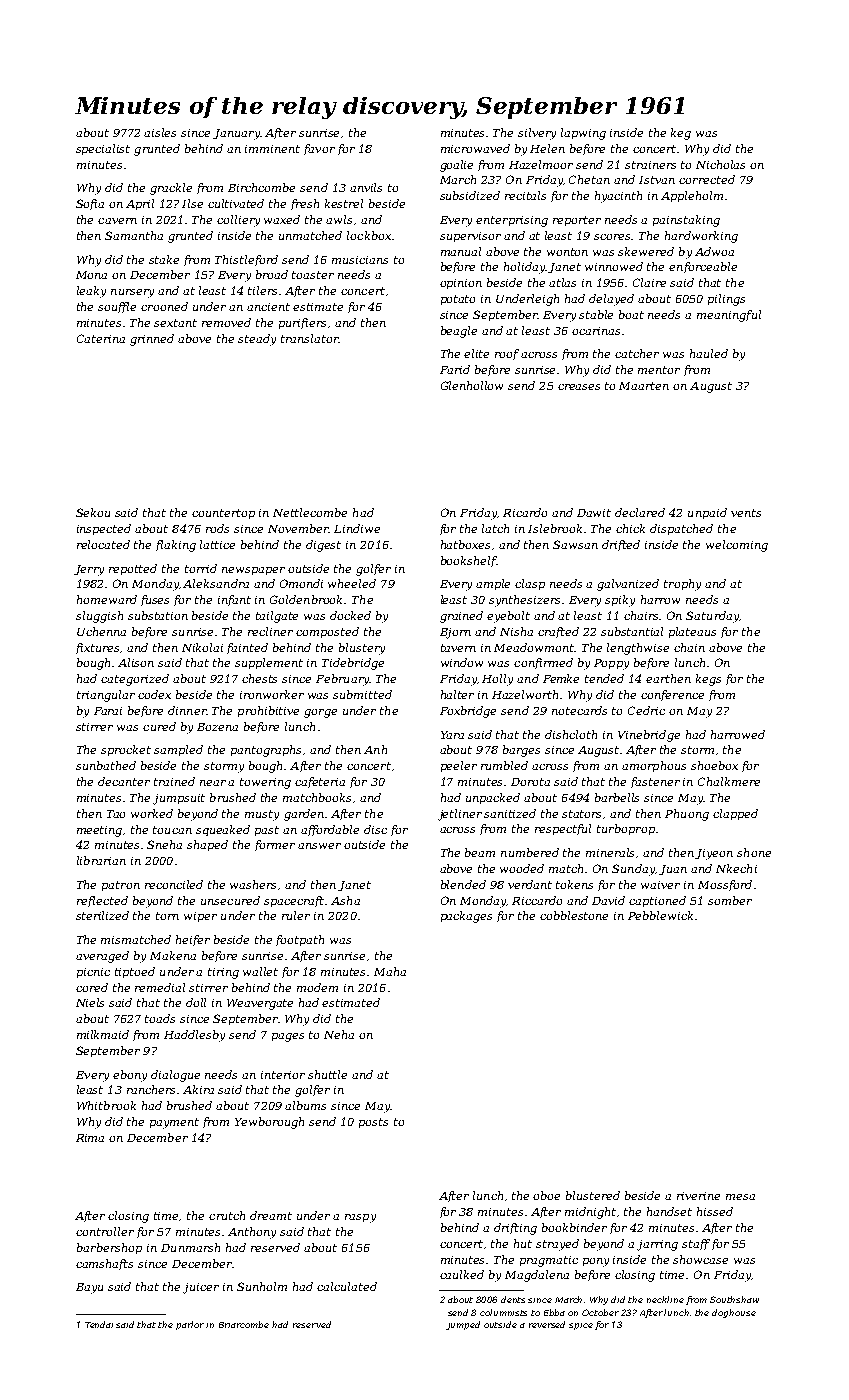 The image size is (849, 1400). Describe the element at coordinates (99, 1324) in the screenshot. I see `Tendai` at that location.
